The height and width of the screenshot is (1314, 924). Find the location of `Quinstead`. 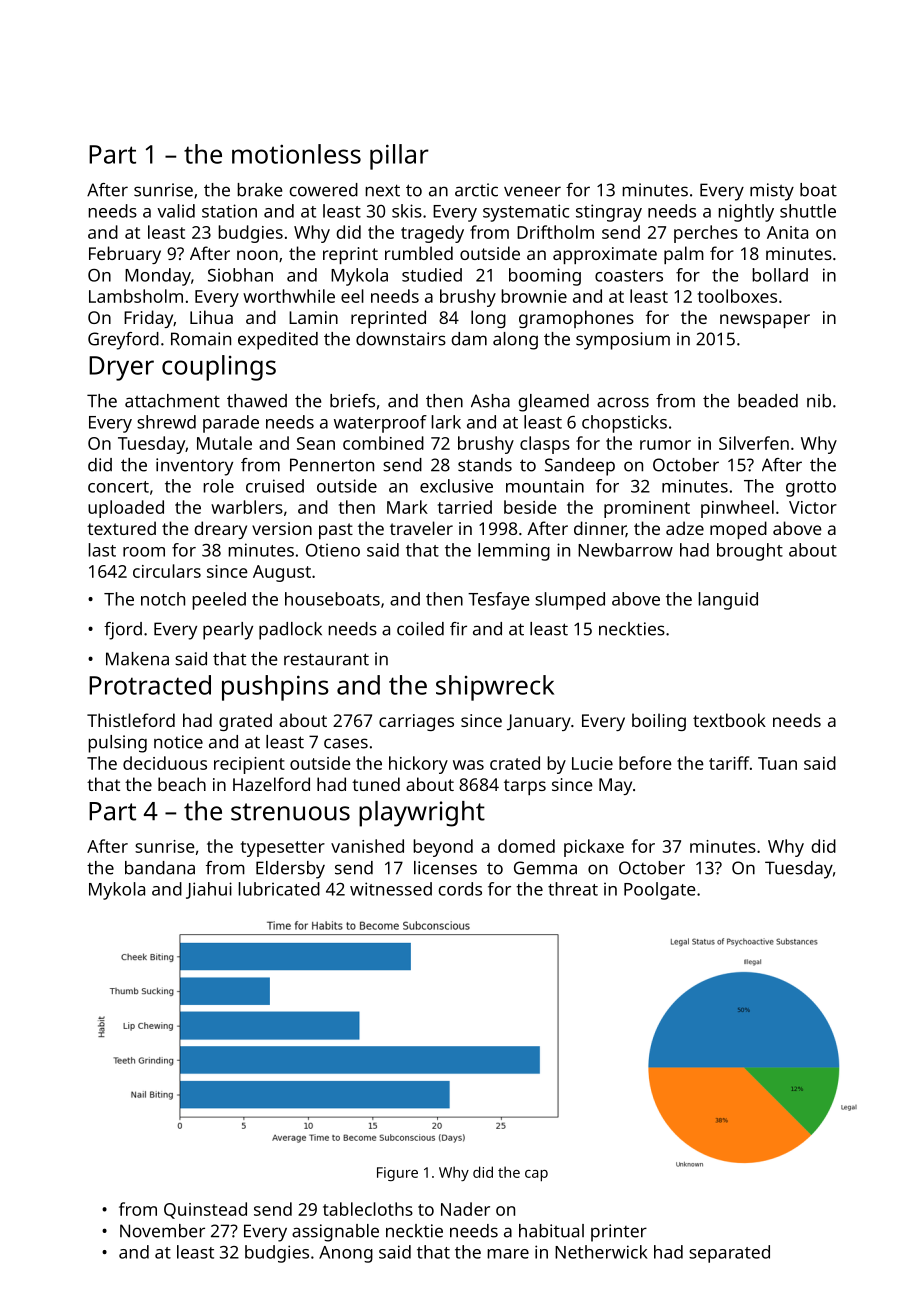

Quinstead is located at coordinates (205, 1210).
